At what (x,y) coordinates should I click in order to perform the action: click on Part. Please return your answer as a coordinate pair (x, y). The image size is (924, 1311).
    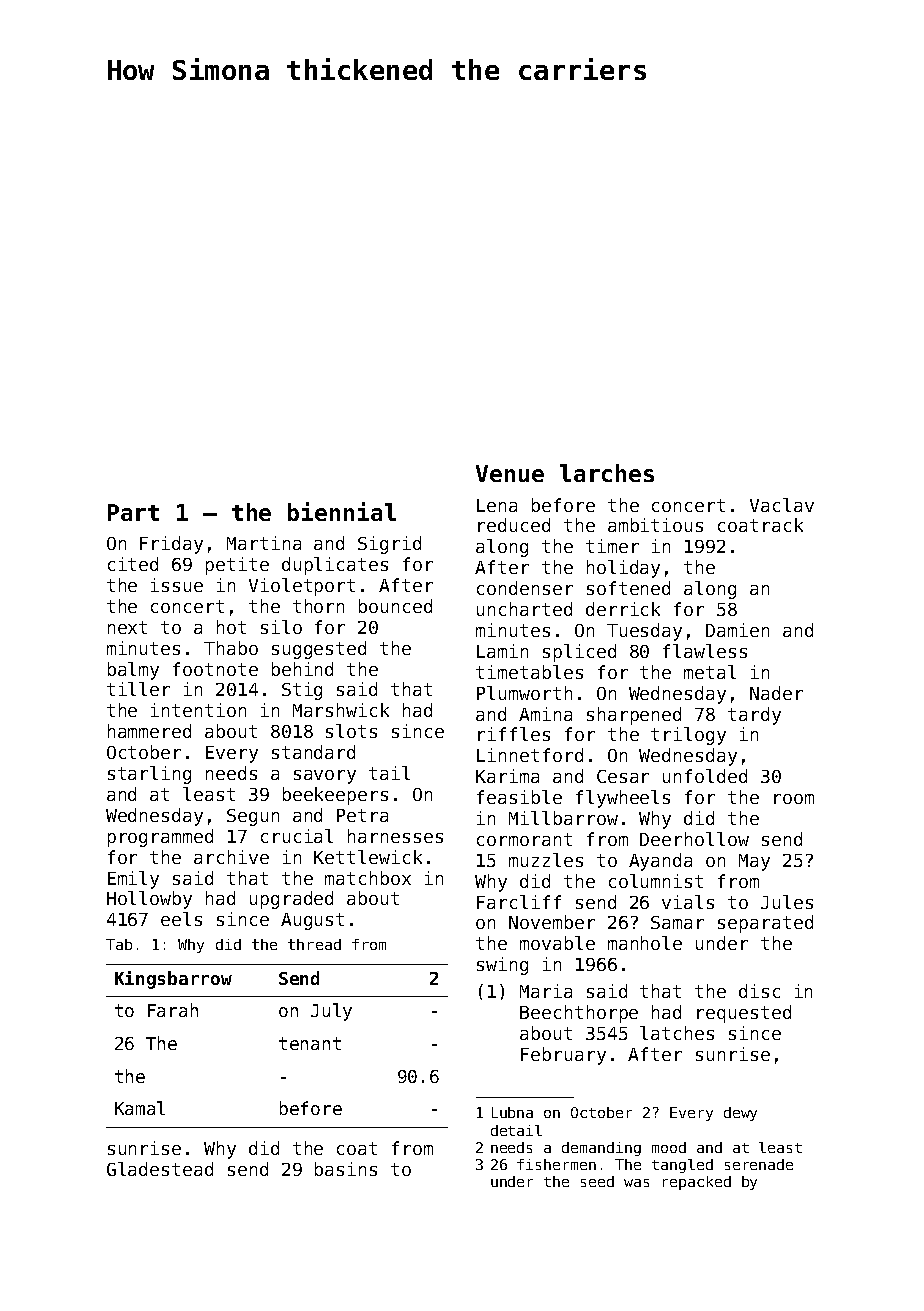
    Looking at the image, I should click on (133, 512).
